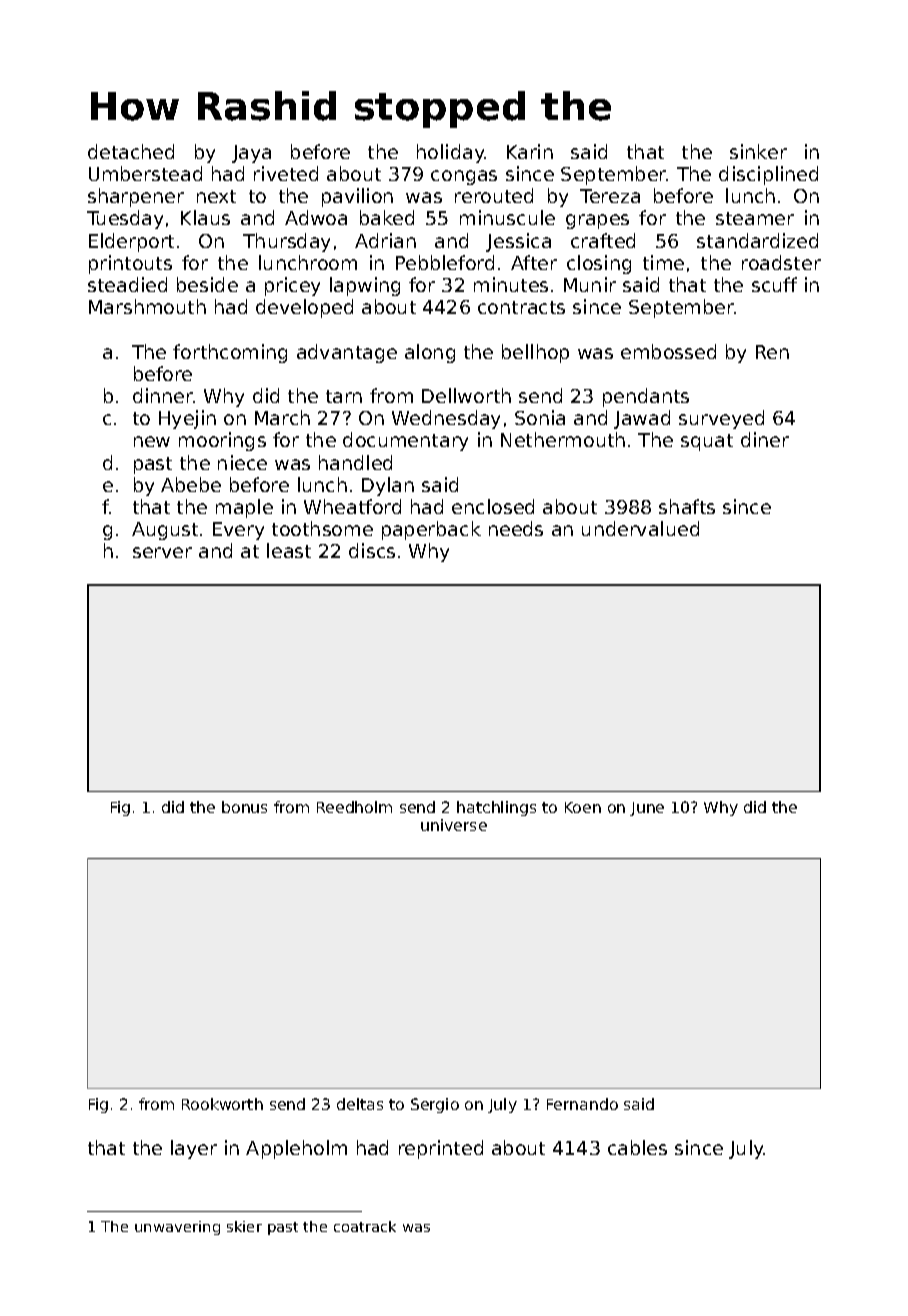 The height and width of the document is (1316, 908). What do you see at coordinates (758, 151) in the document?
I see `sinker` at bounding box center [758, 151].
